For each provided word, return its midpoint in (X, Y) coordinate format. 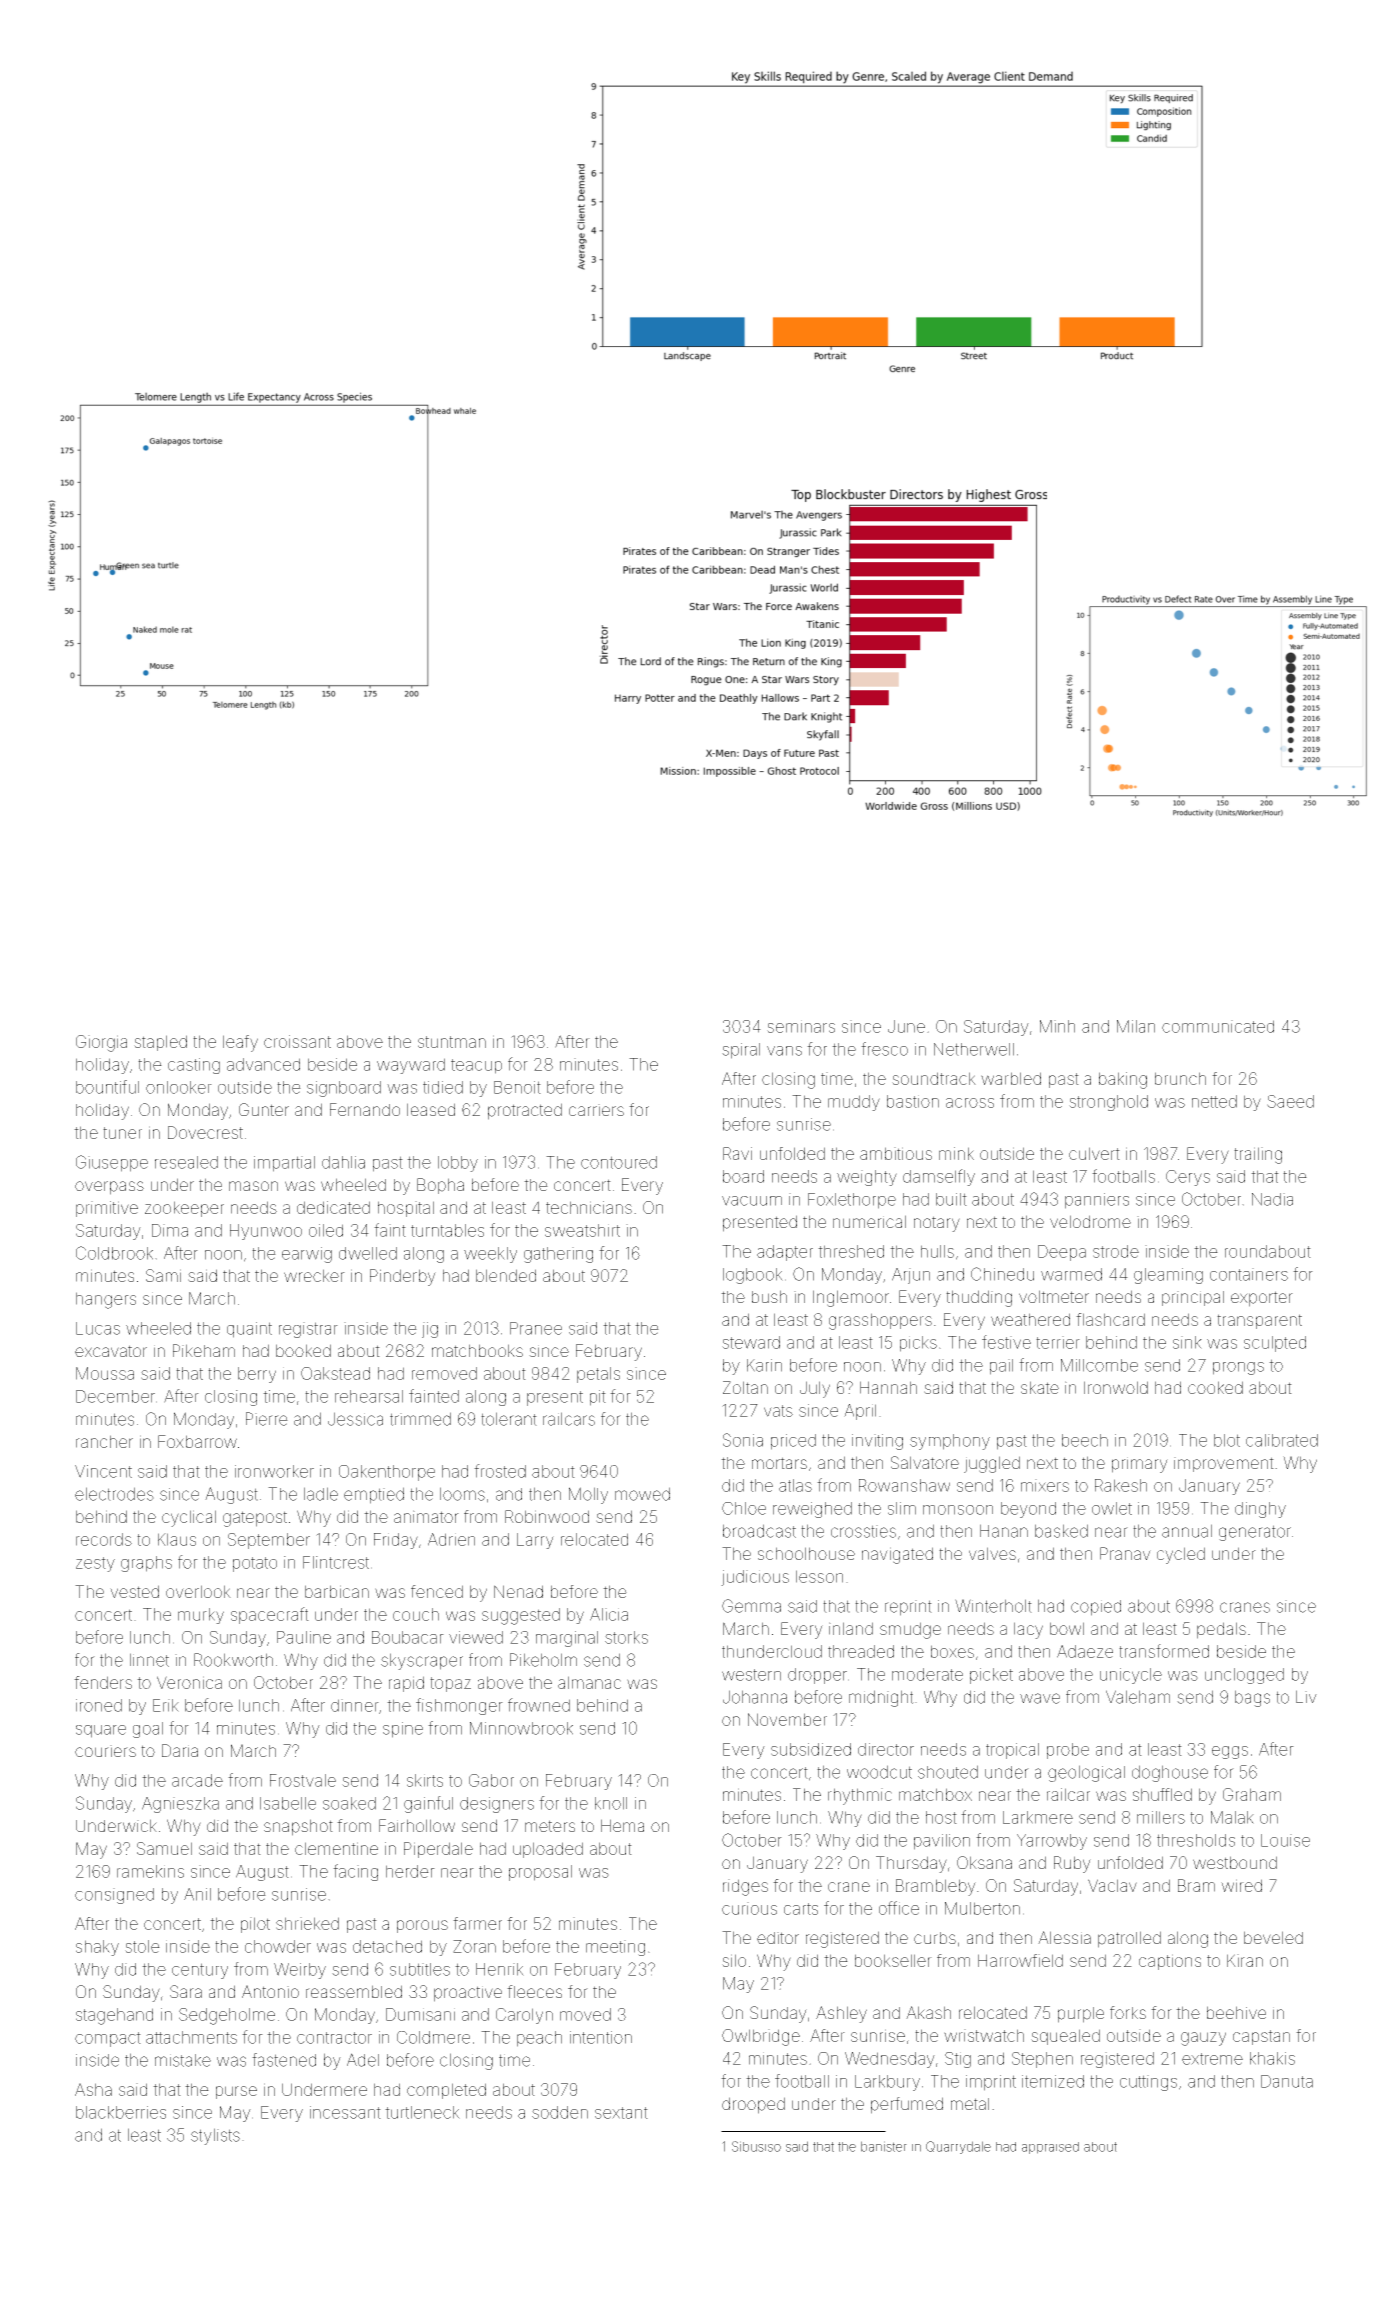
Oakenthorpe (387, 1473)
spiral (741, 1051)
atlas (795, 1485)
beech (1085, 1440)
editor (778, 1938)
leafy (240, 1043)
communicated (1218, 1026)
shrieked (307, 1923)
